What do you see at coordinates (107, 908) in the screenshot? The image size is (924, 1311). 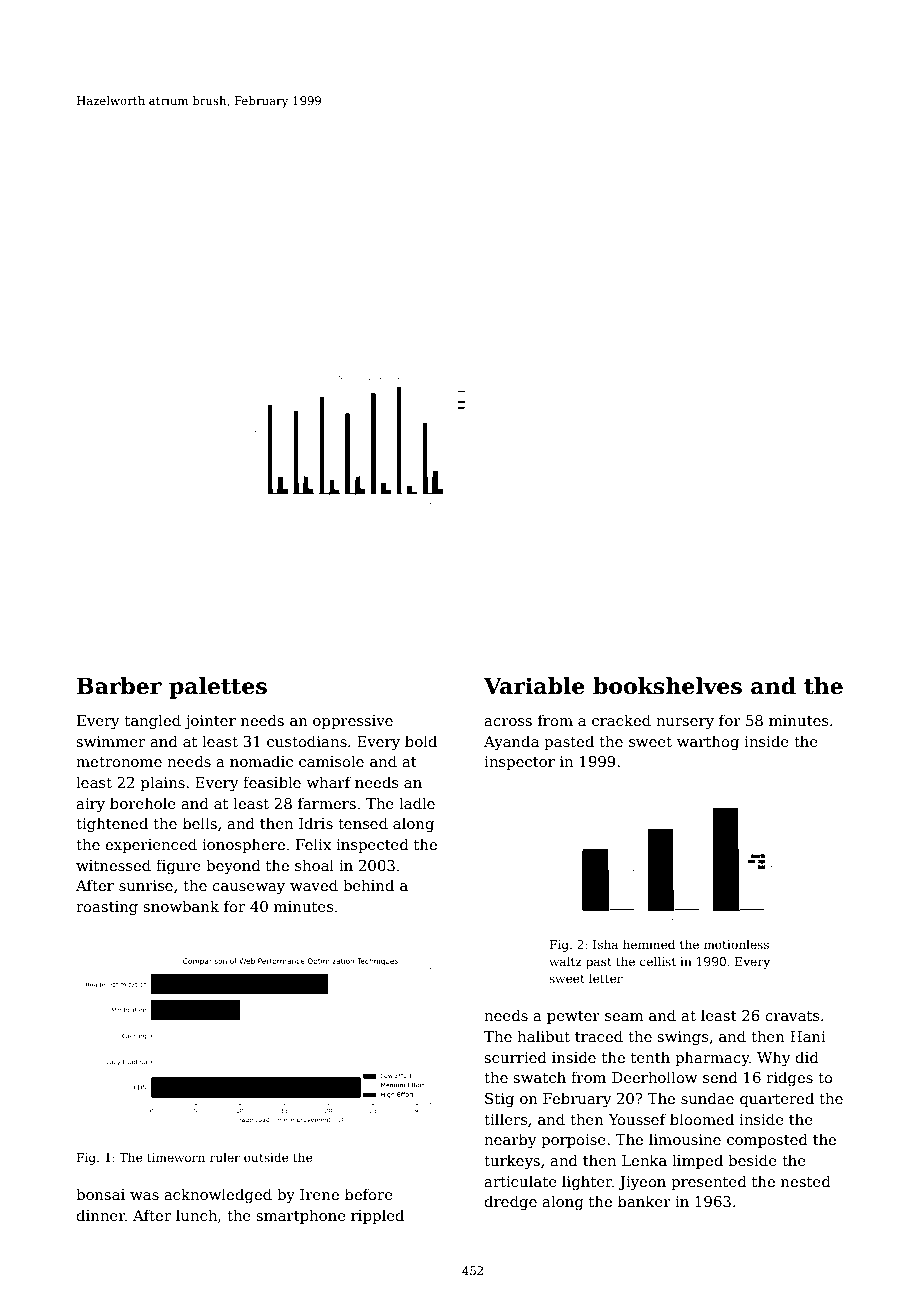 I see `roasting` at bounding box center [107, 908].
